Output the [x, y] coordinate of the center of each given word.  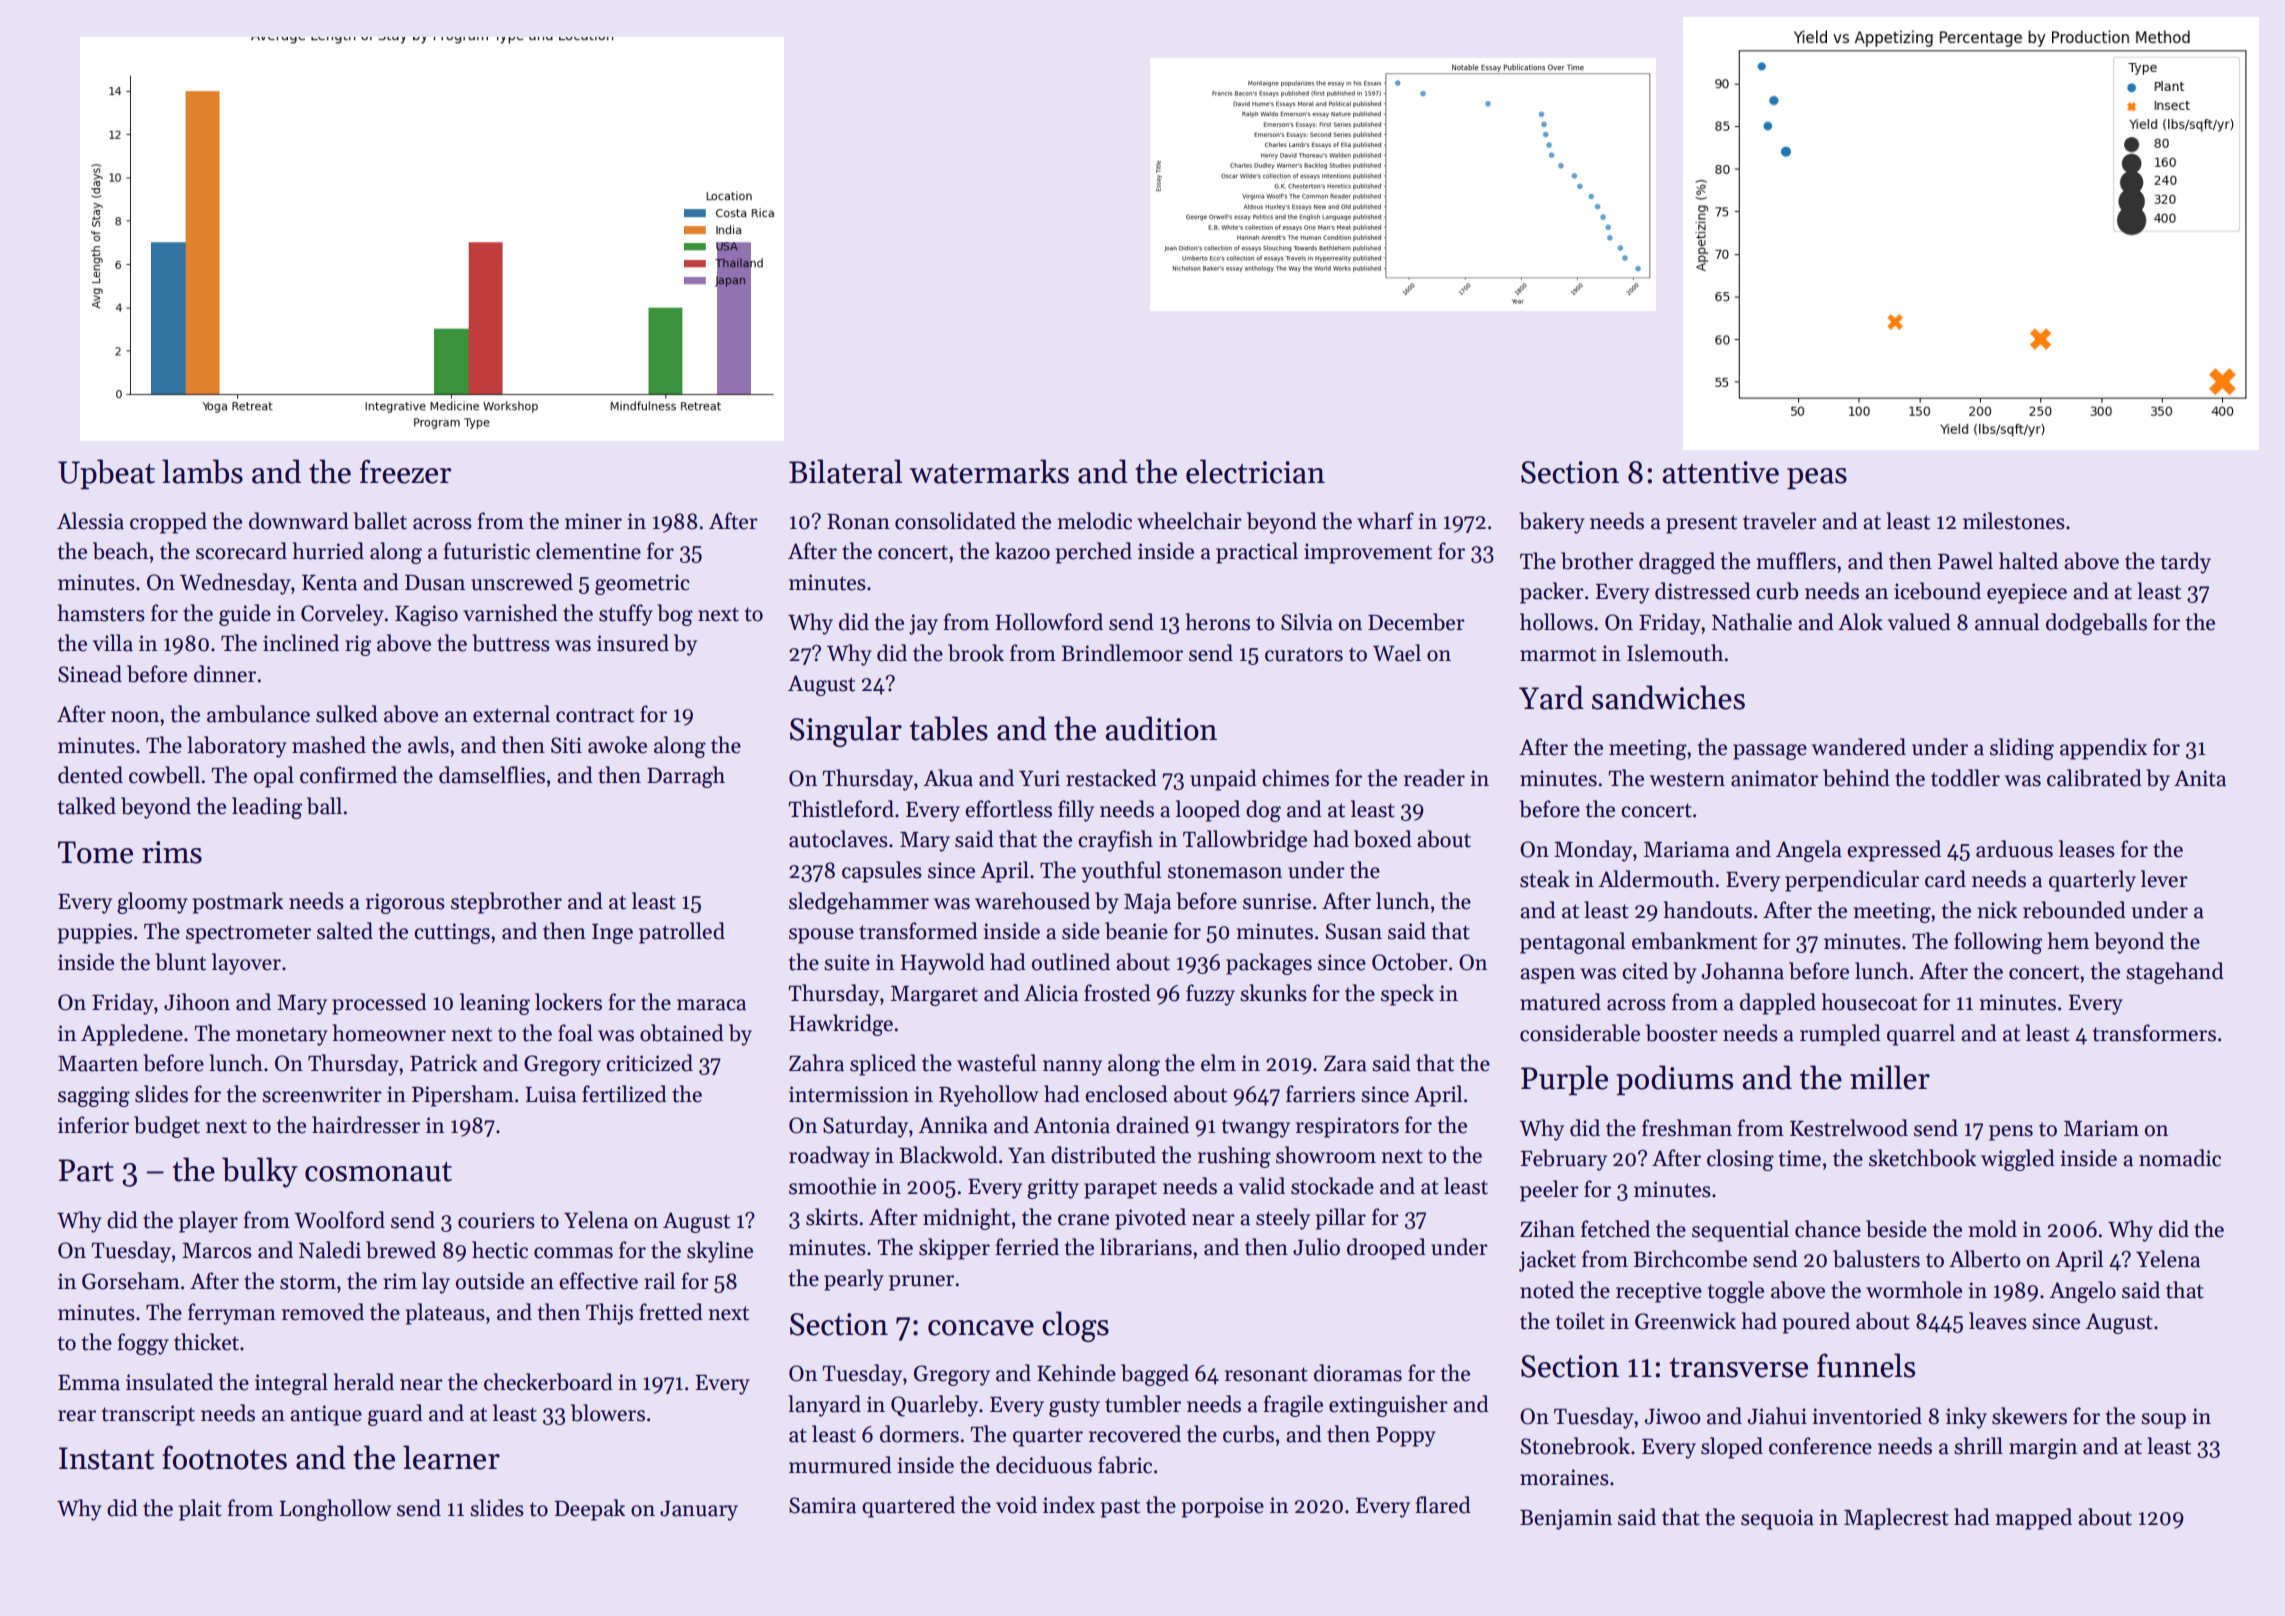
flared [1443, 1505]
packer [1552, 593]
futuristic [487, 551]
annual [2007, 622]
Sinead [90, 674]
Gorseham [131, 1281]
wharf [1385, 521]
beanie [1136, 931]
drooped [1386, 1249]
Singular [846, 731]
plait [200, 1510]
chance [1828, 1229]
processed [379, 1004]
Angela [1809, 851]
